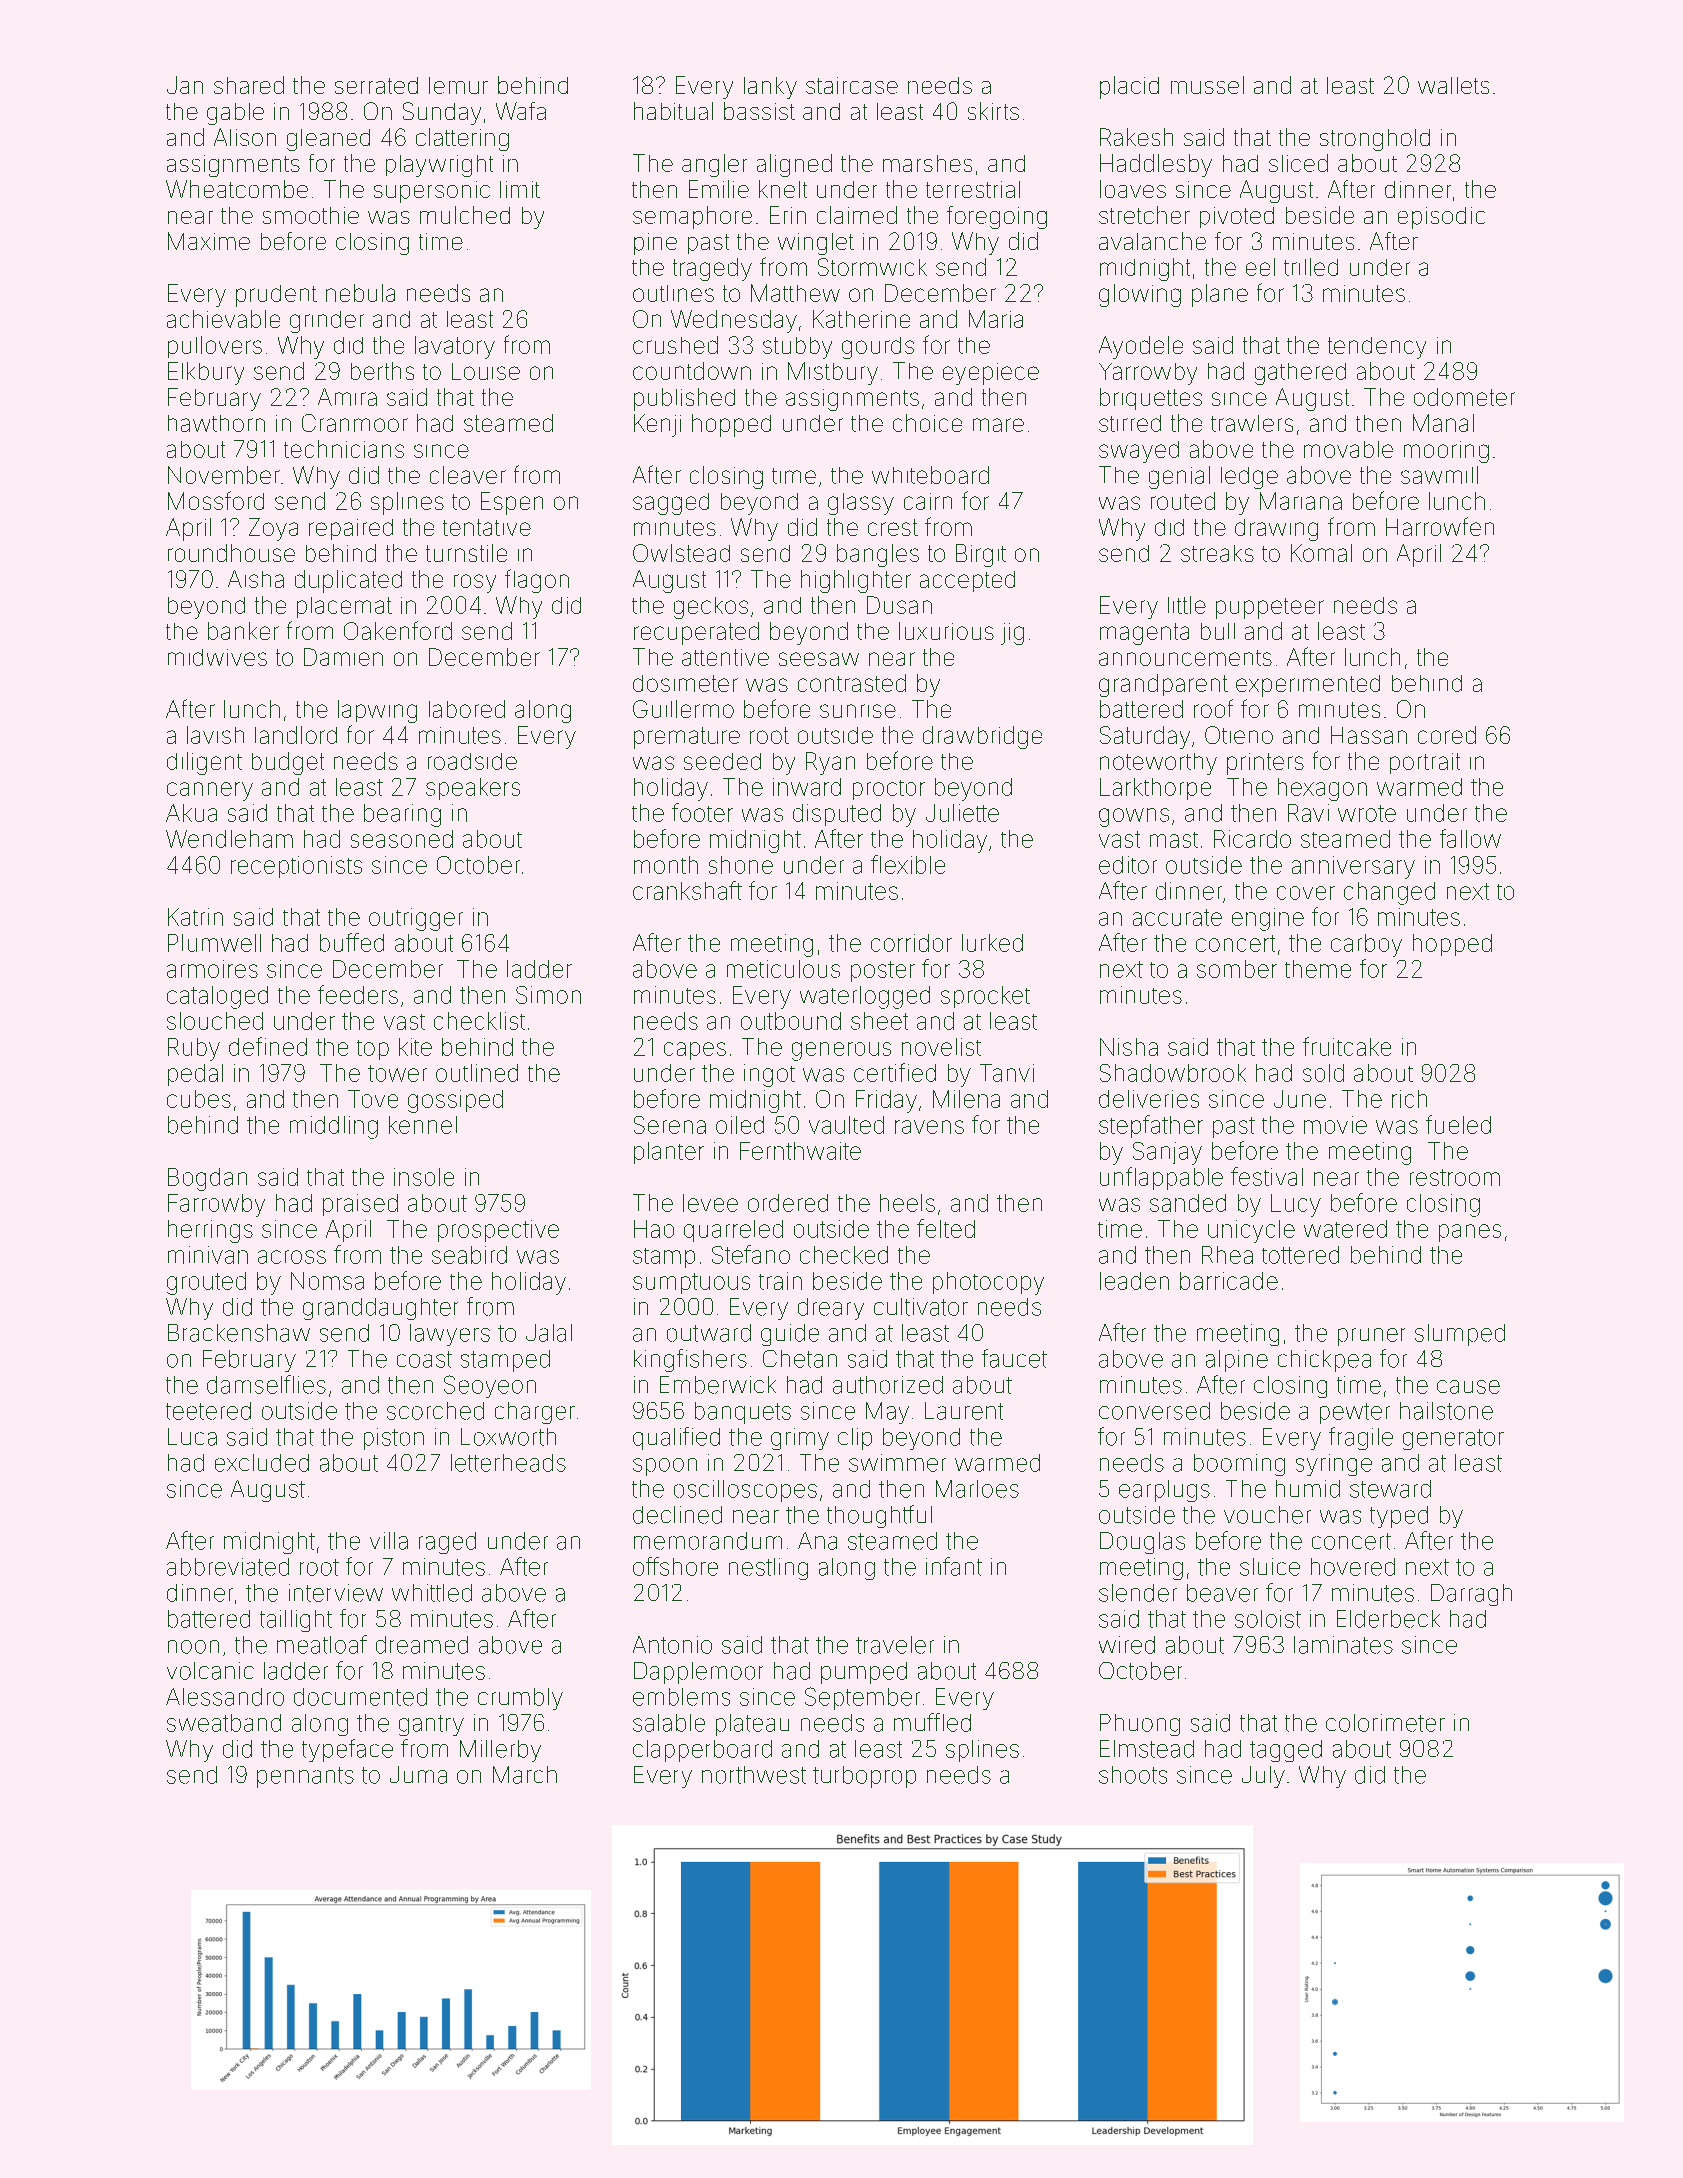  Describe the element at coordinates (676, 1438) in the document. I see `qualified` at that location.
